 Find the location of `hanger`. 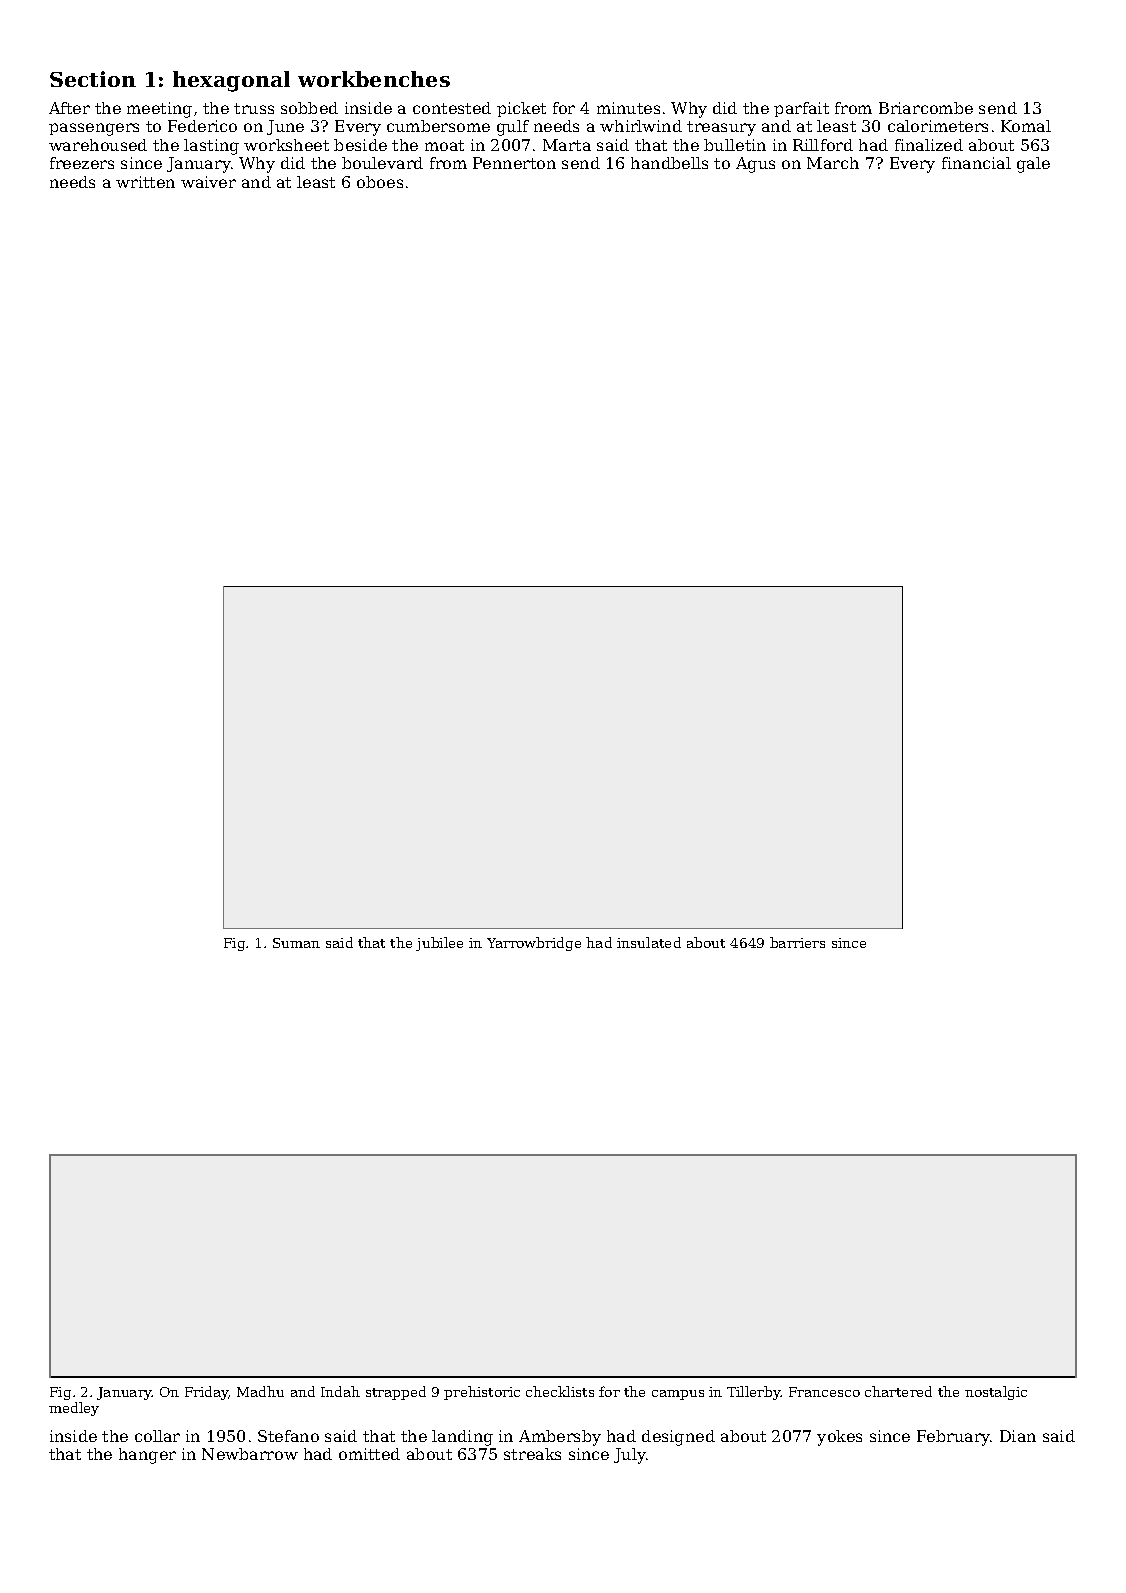

hanger is located at coordinates (147, 1456).
